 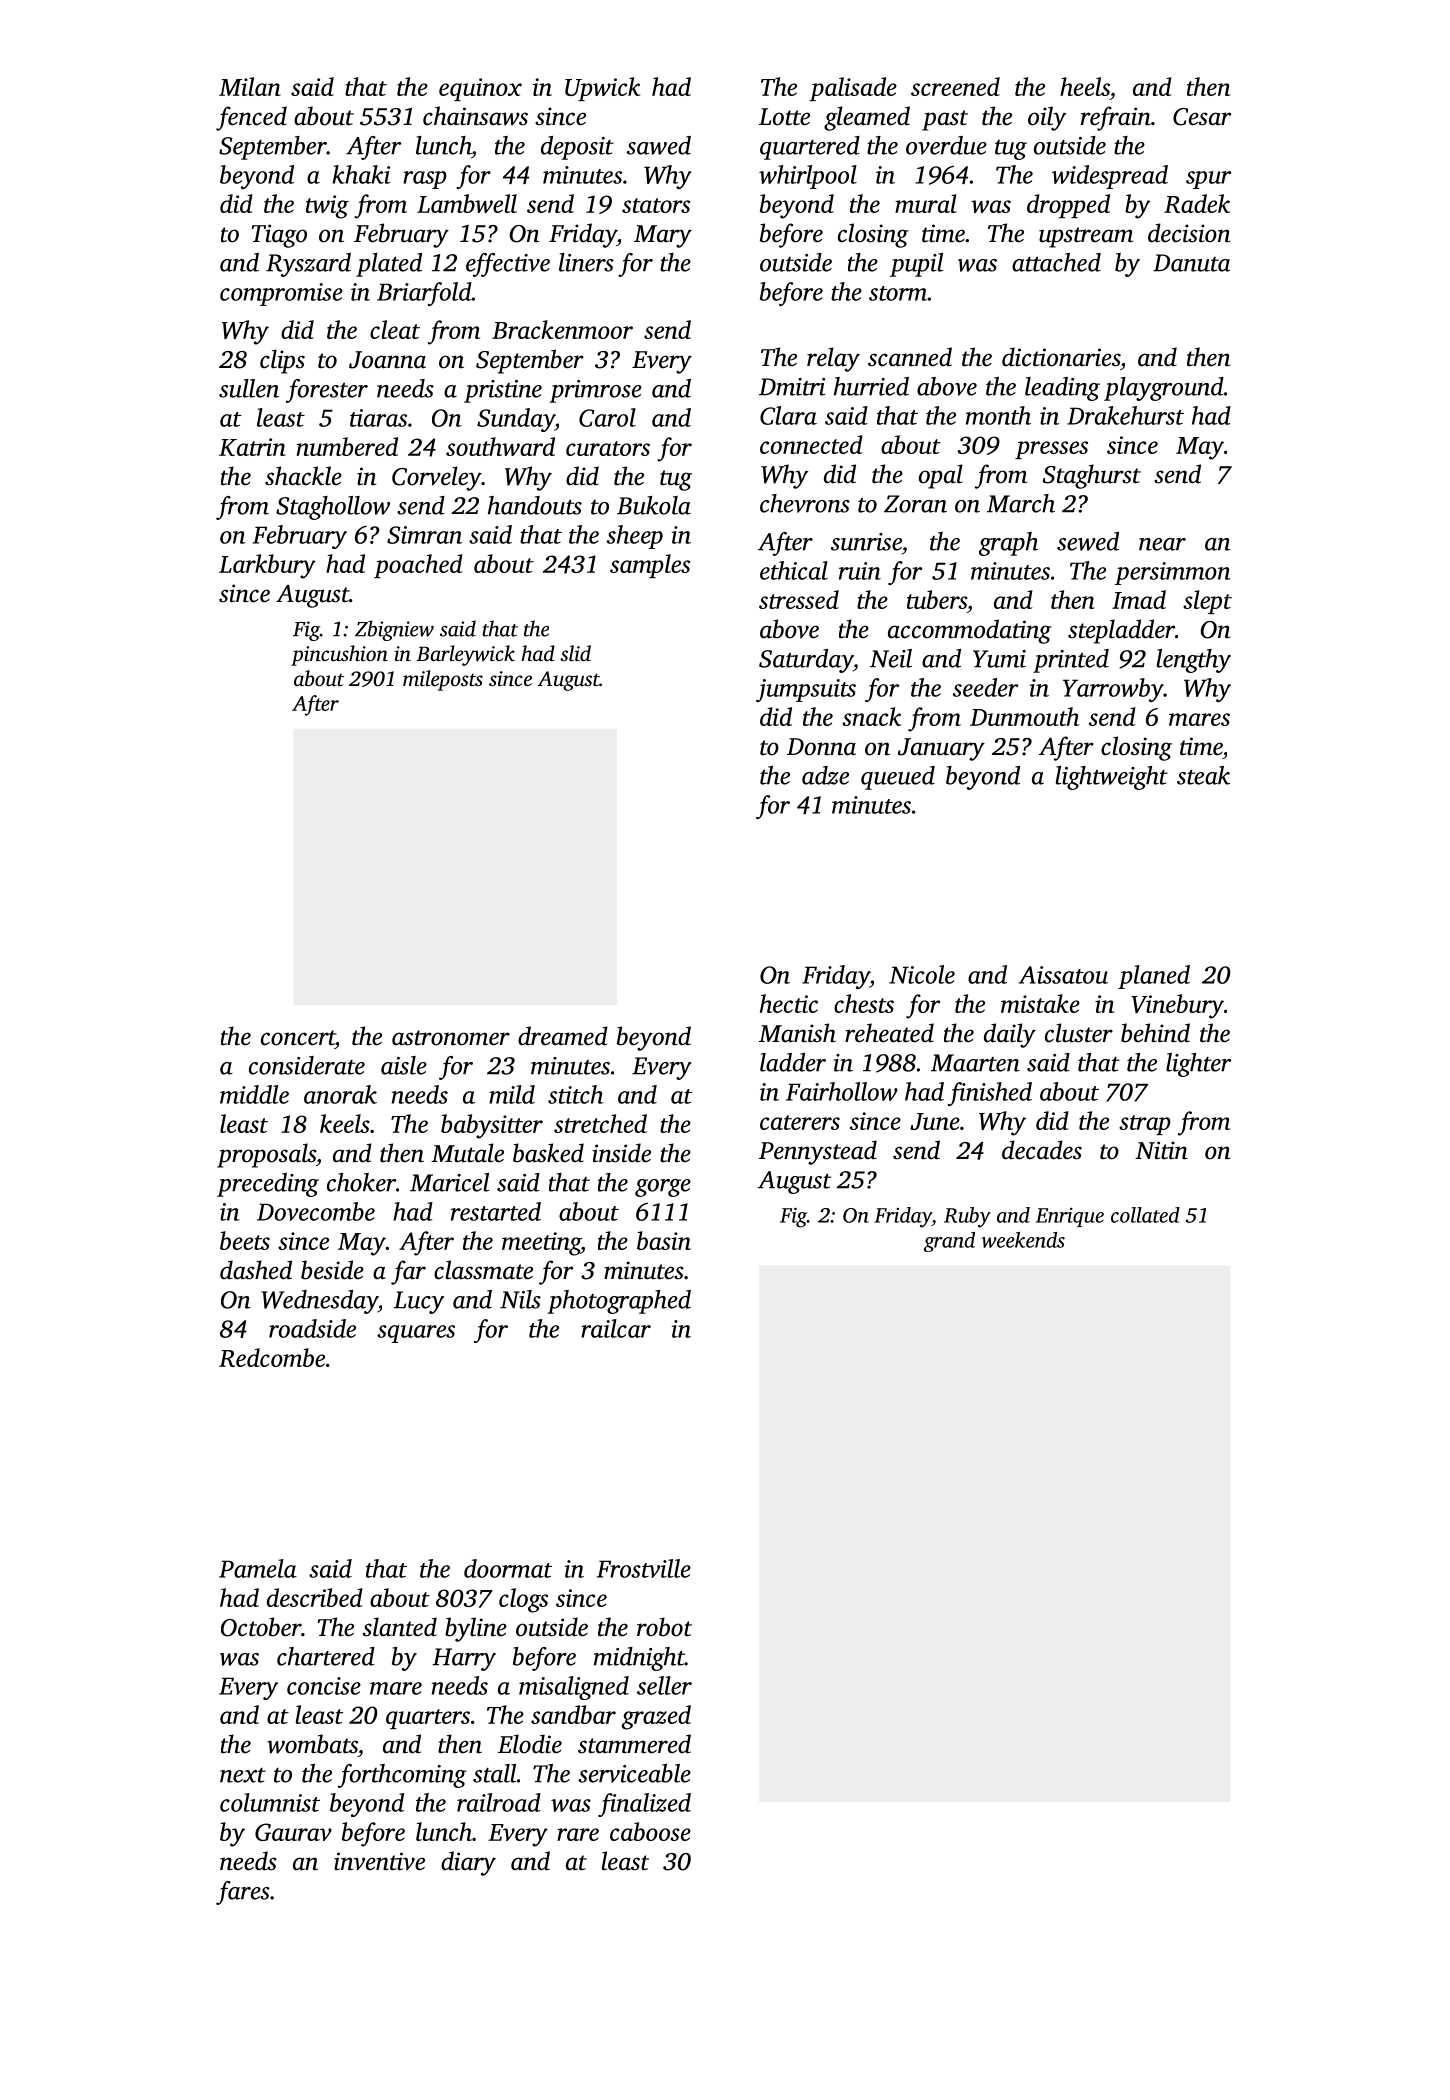 What do you see at coordinates (1063, 975) in the screenshot?
I see `Aissatou` at bounding box center [1063, 975].
